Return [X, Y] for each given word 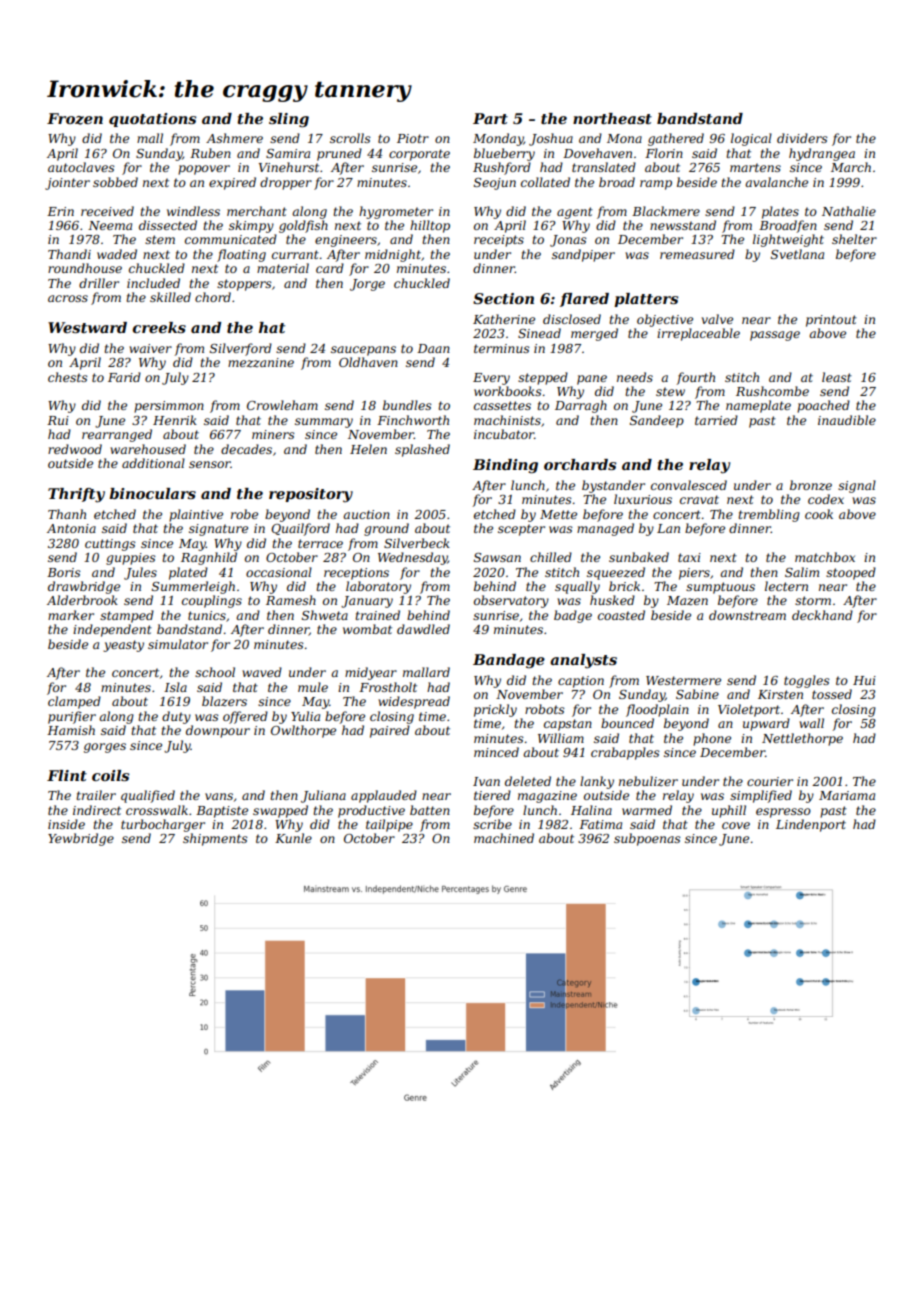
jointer [67, 184]
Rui [58, 420]
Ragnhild [209, 558]
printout [831, 321]
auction [366, 514]
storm [813, 600]
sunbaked [639, 557]
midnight [393, 255]
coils [110, 775]
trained [378, 615]
